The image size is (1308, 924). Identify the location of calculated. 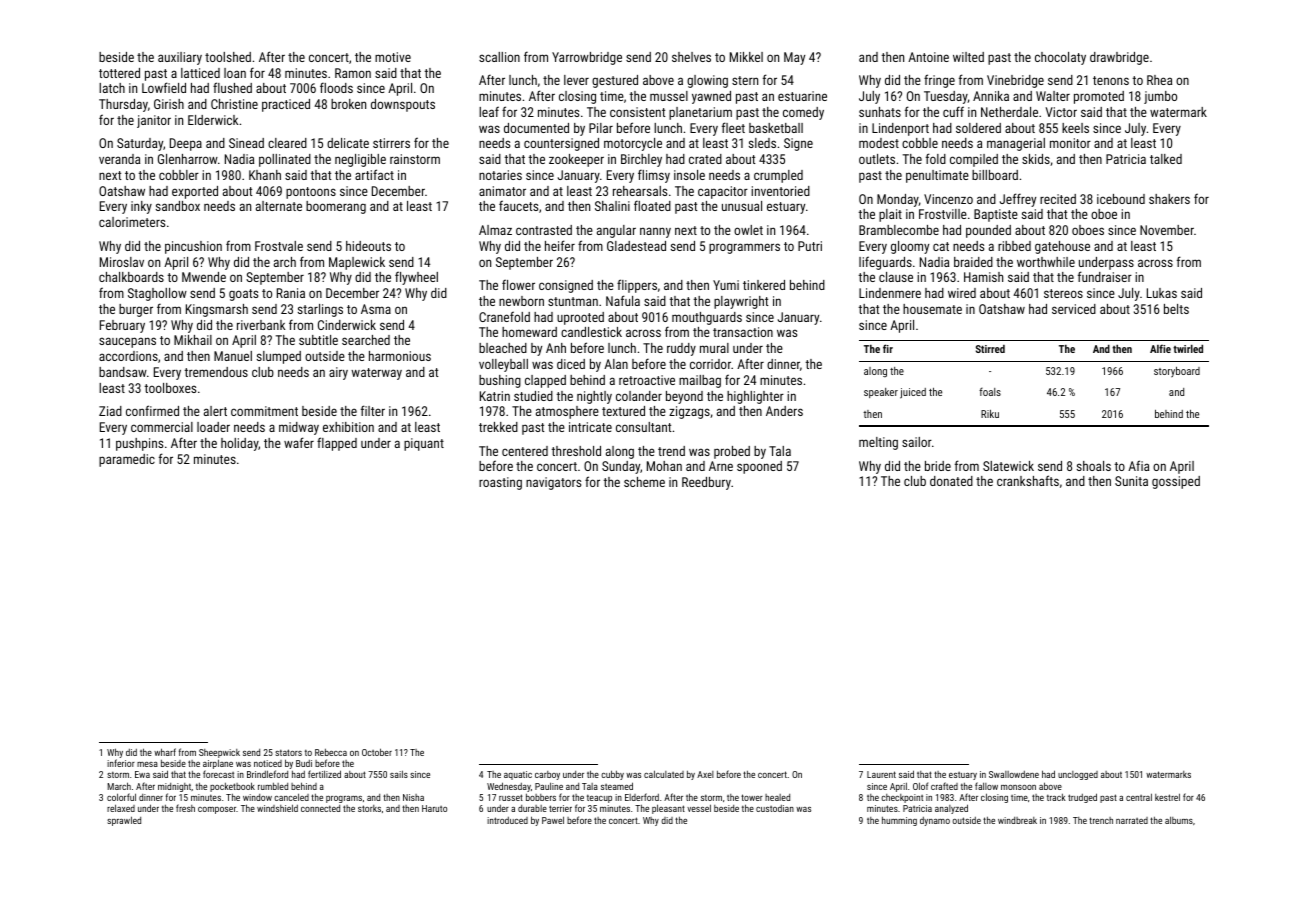
(664, 774).
